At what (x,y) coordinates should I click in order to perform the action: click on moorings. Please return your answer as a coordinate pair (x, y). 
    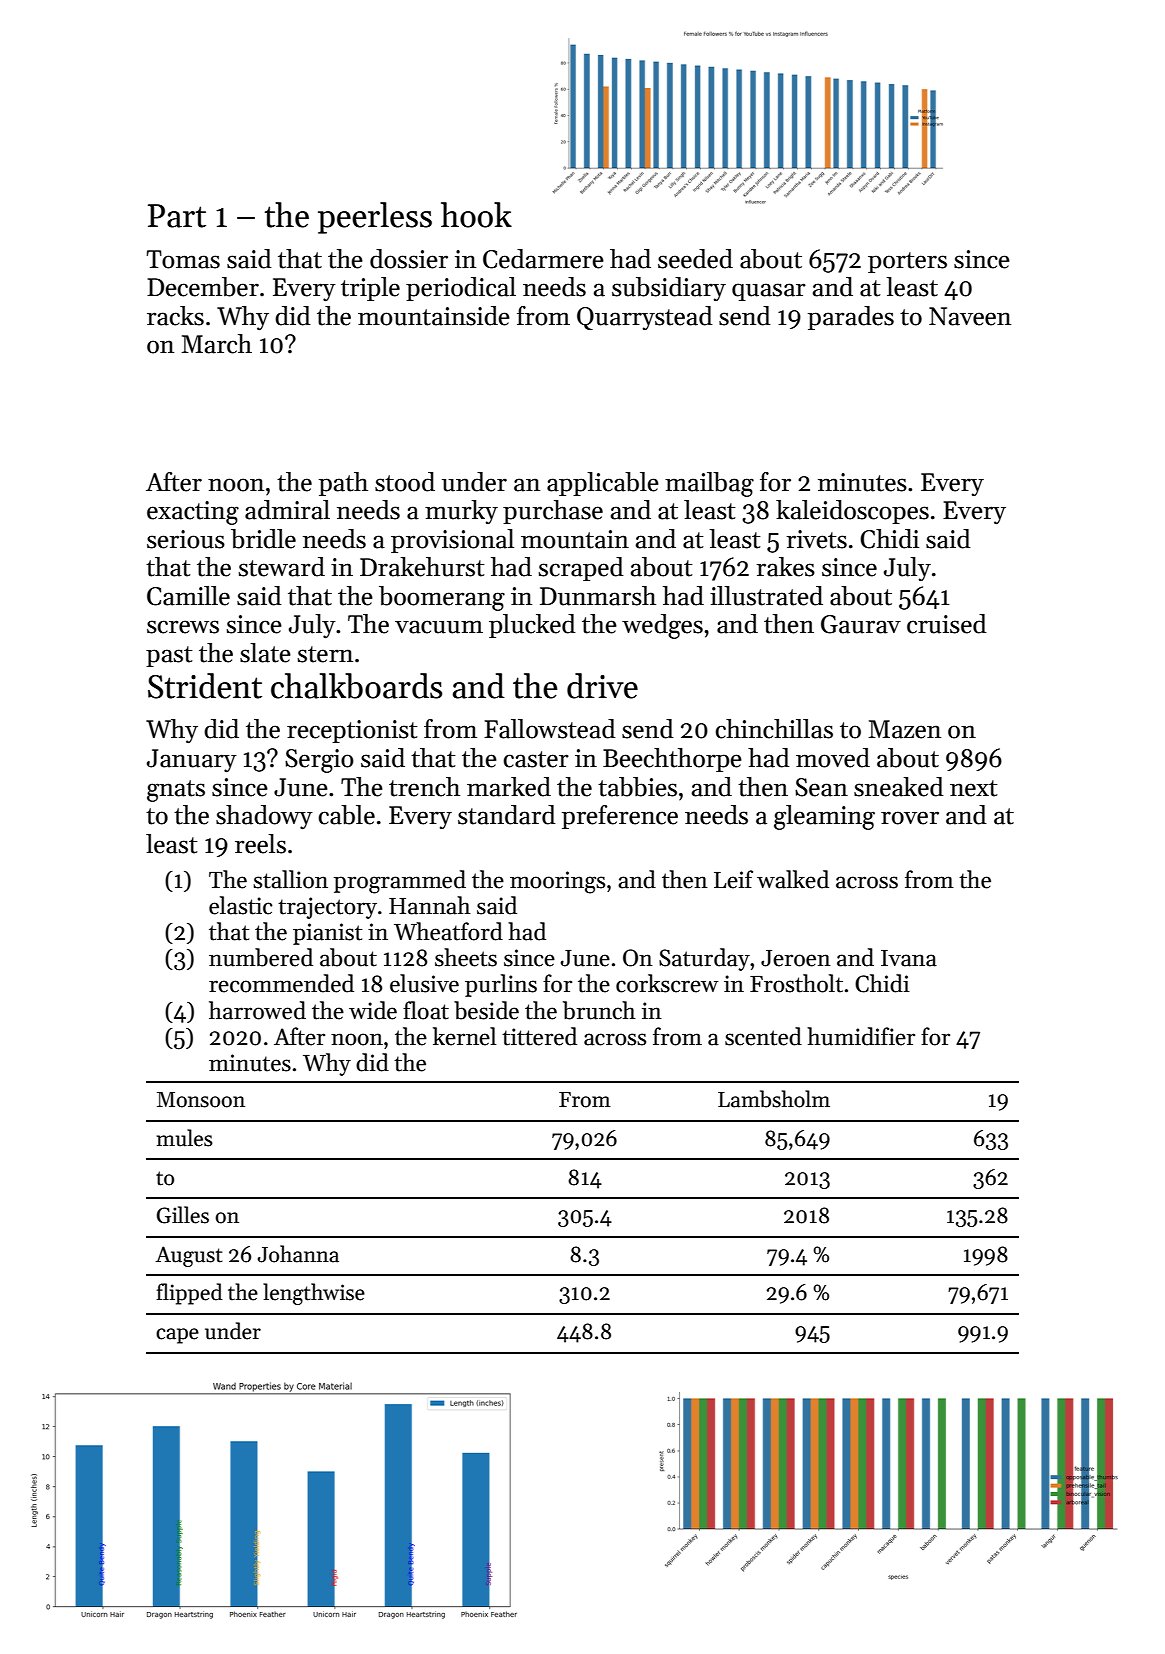
    Looking at the image, I should click on (557, 882).
